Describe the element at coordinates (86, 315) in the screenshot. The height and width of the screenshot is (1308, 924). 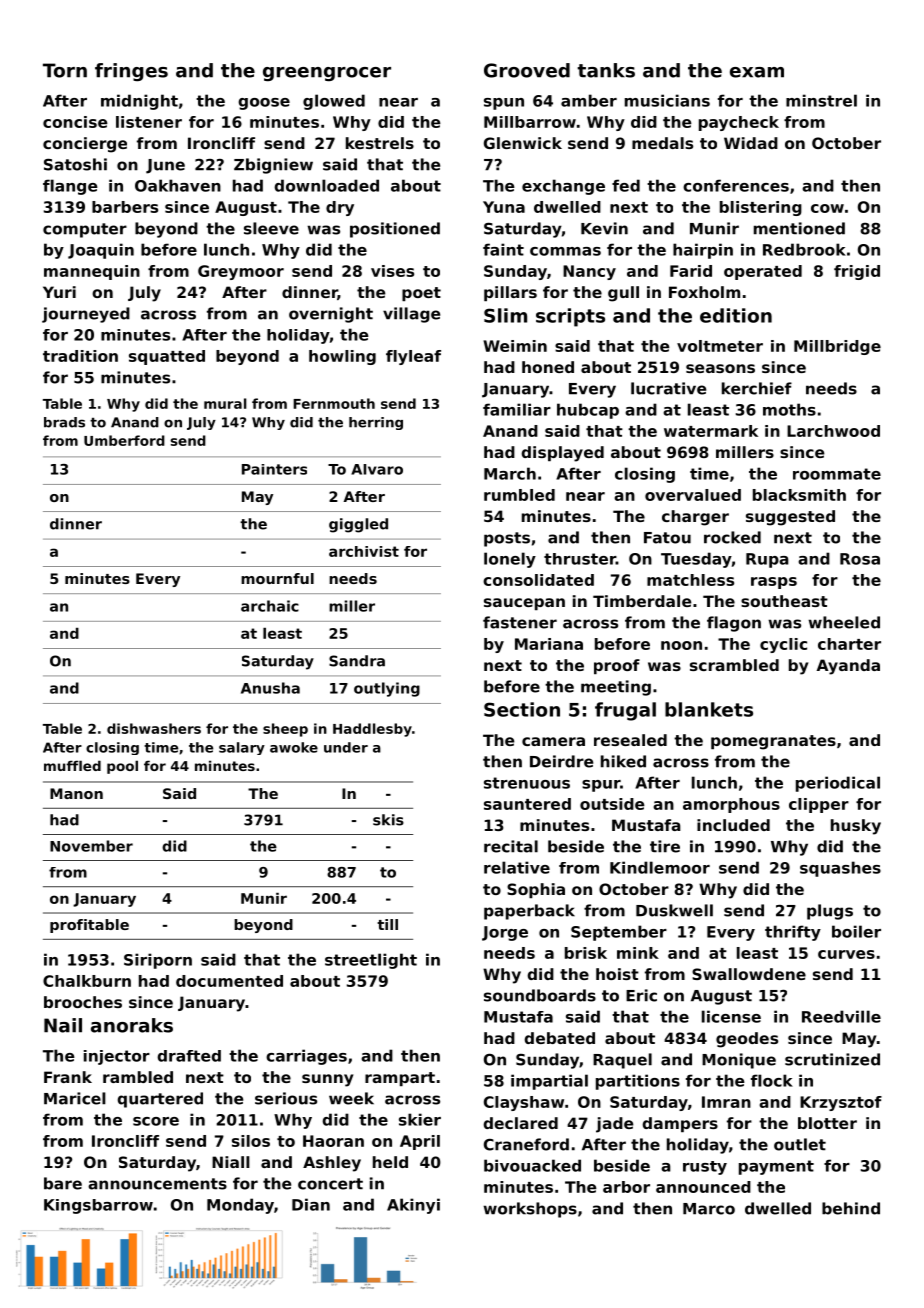
I see `journeyed` at that location.
